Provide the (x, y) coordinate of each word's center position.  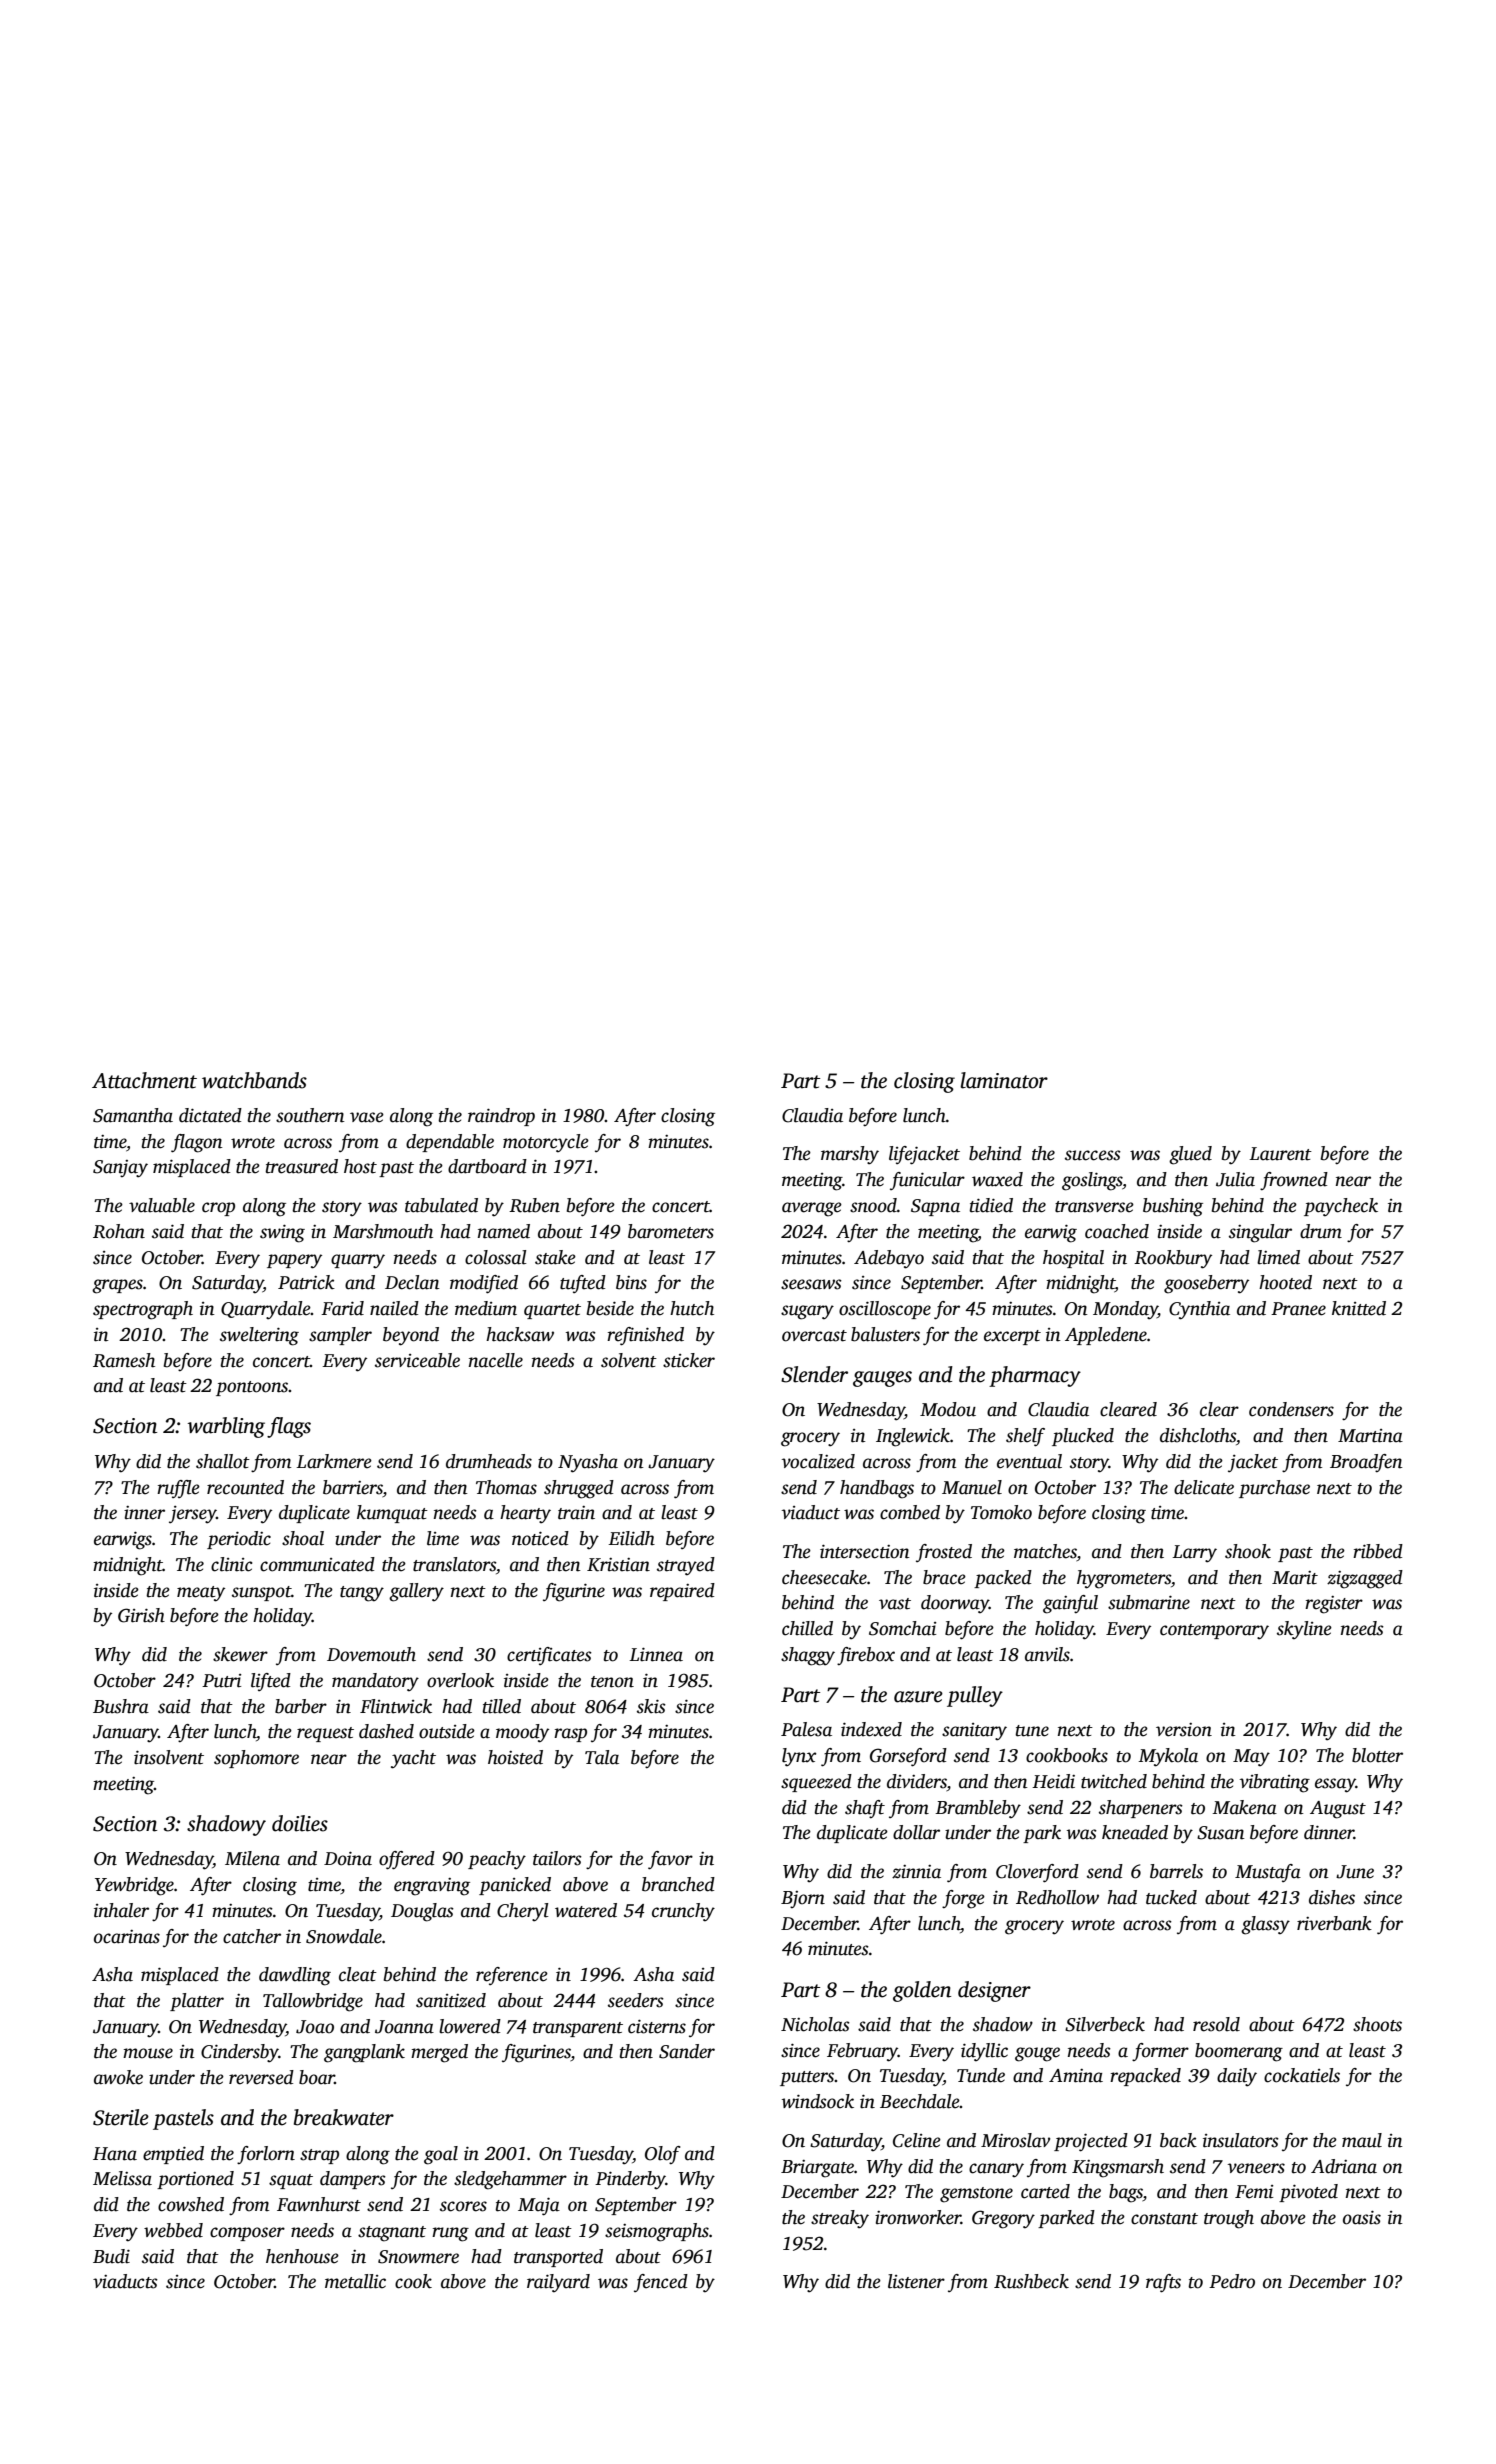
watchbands (254, 1080)
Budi (111, 2256)
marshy (850, 1155)
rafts (1163, 2283)
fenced (661, 2283)
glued (1190, 1155)
